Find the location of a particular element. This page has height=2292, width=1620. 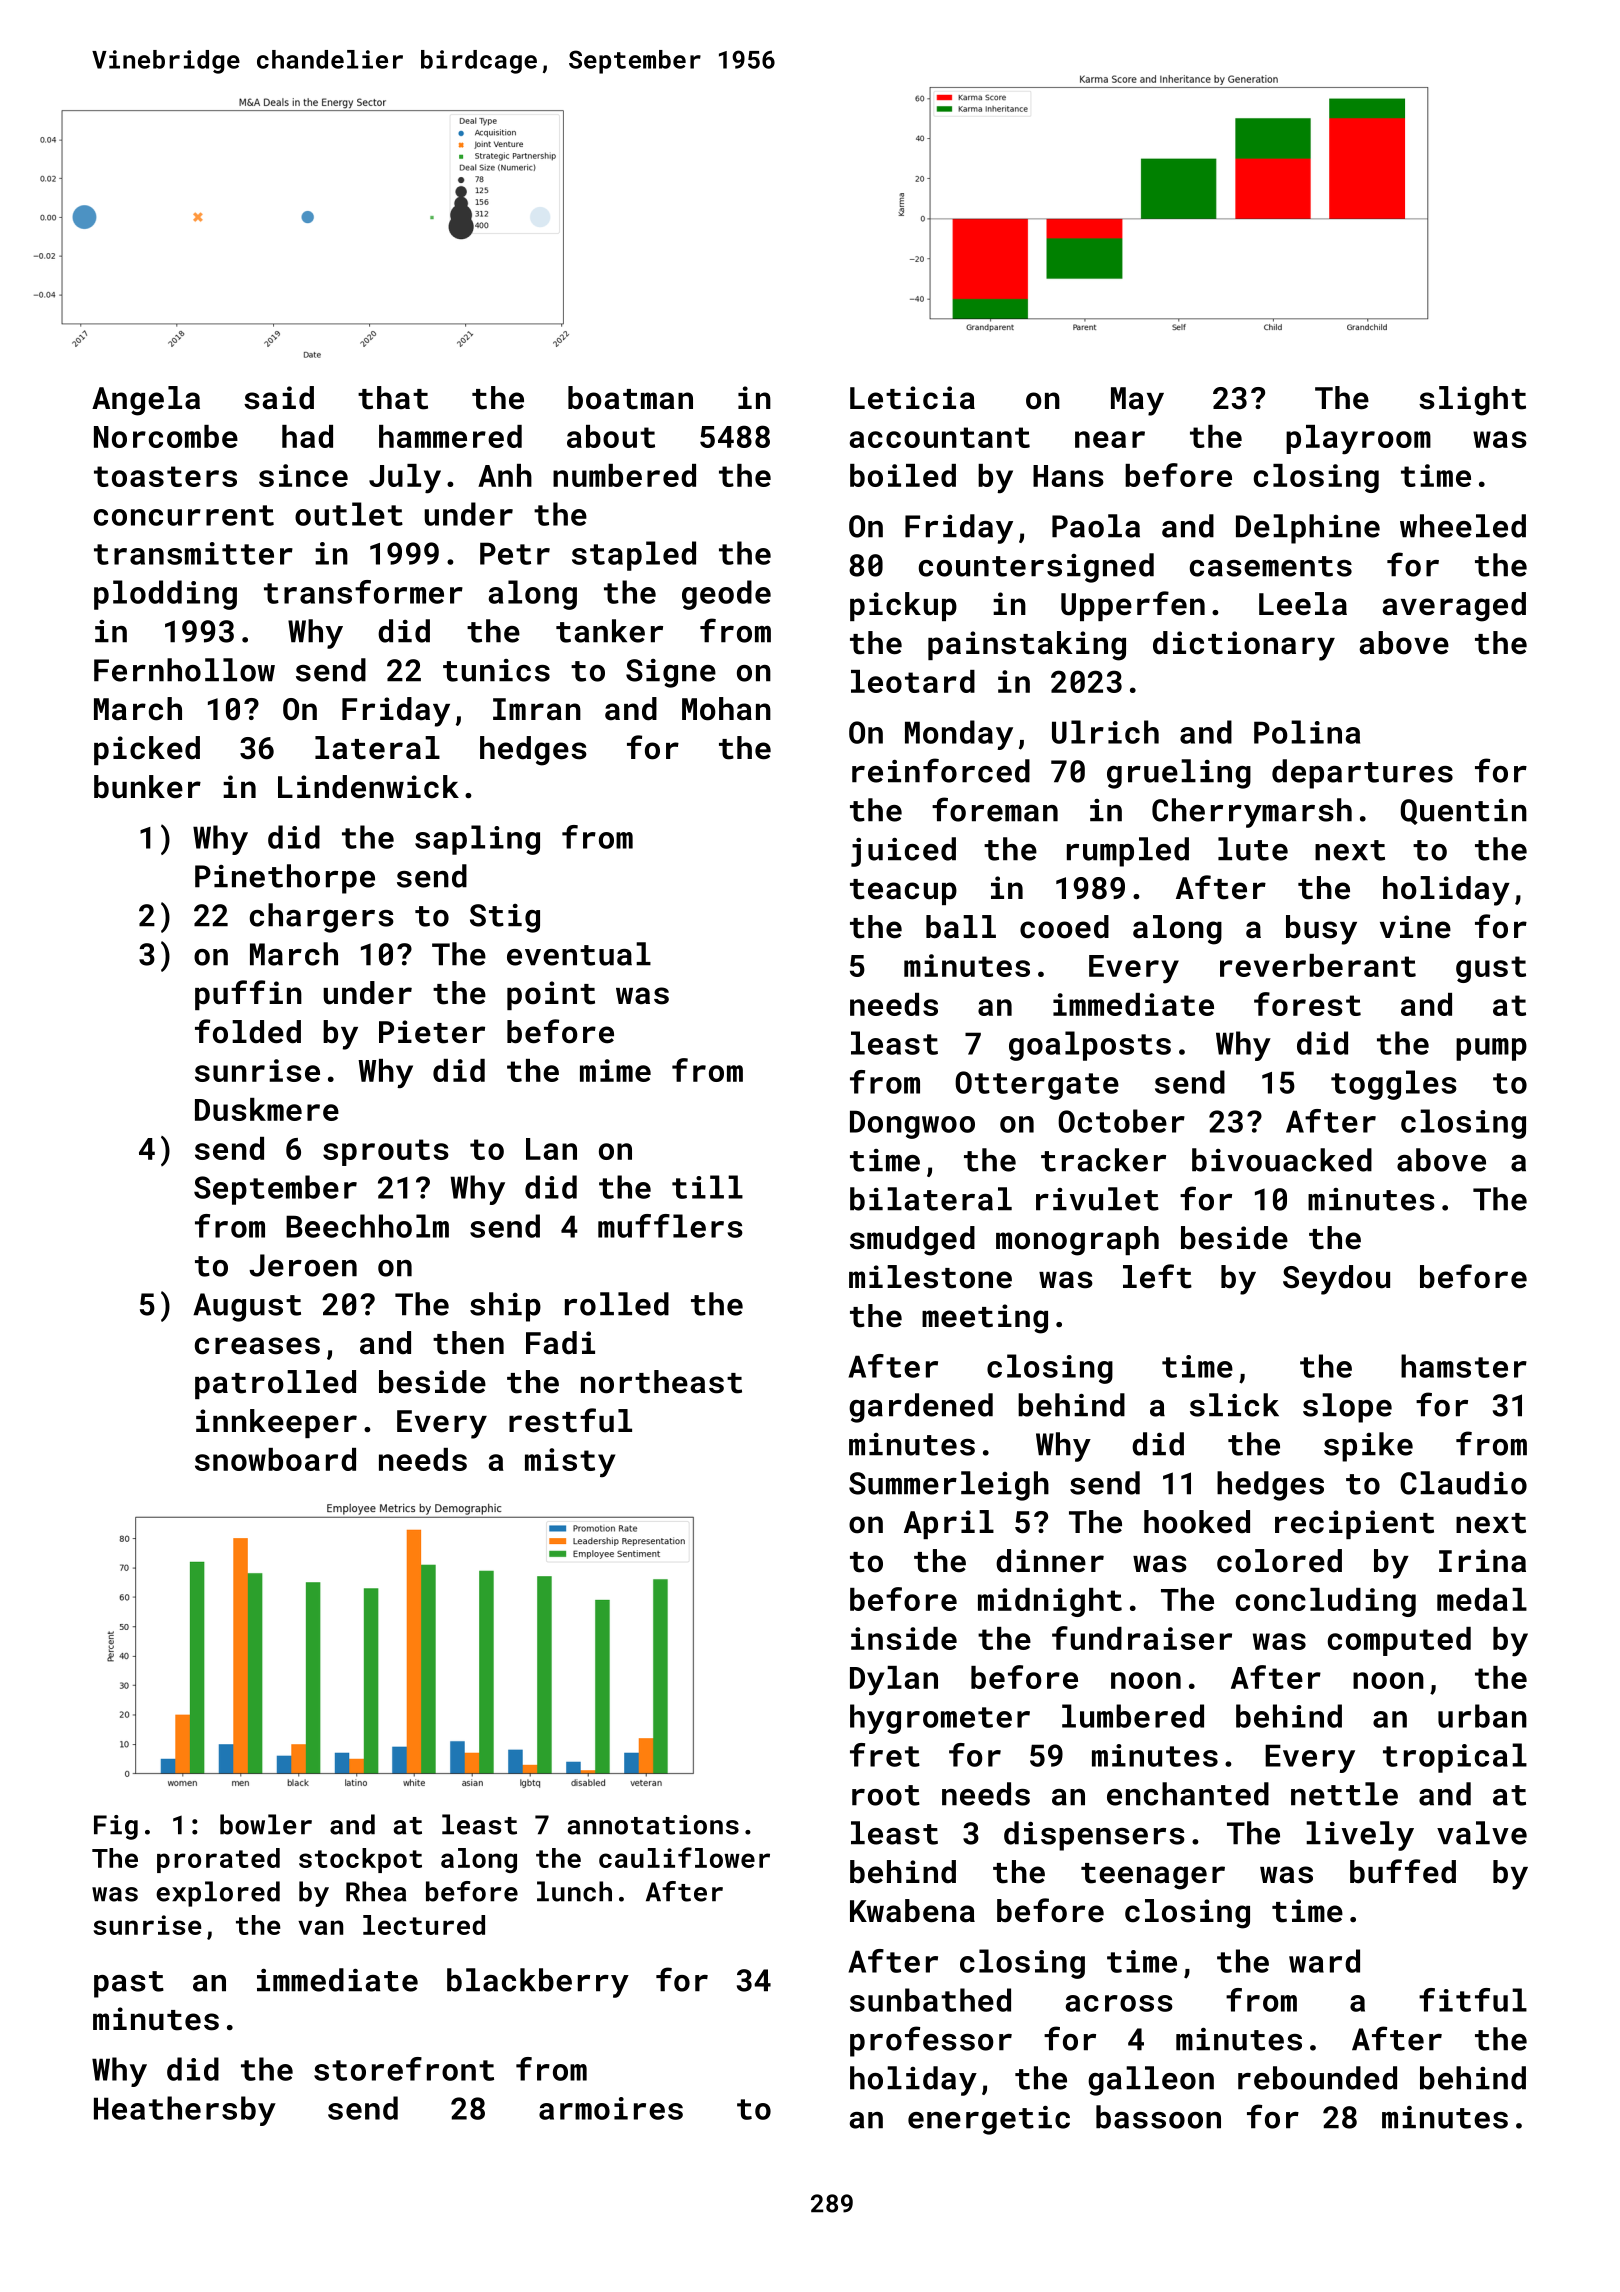

geode is located at coordinates (726, 595).
